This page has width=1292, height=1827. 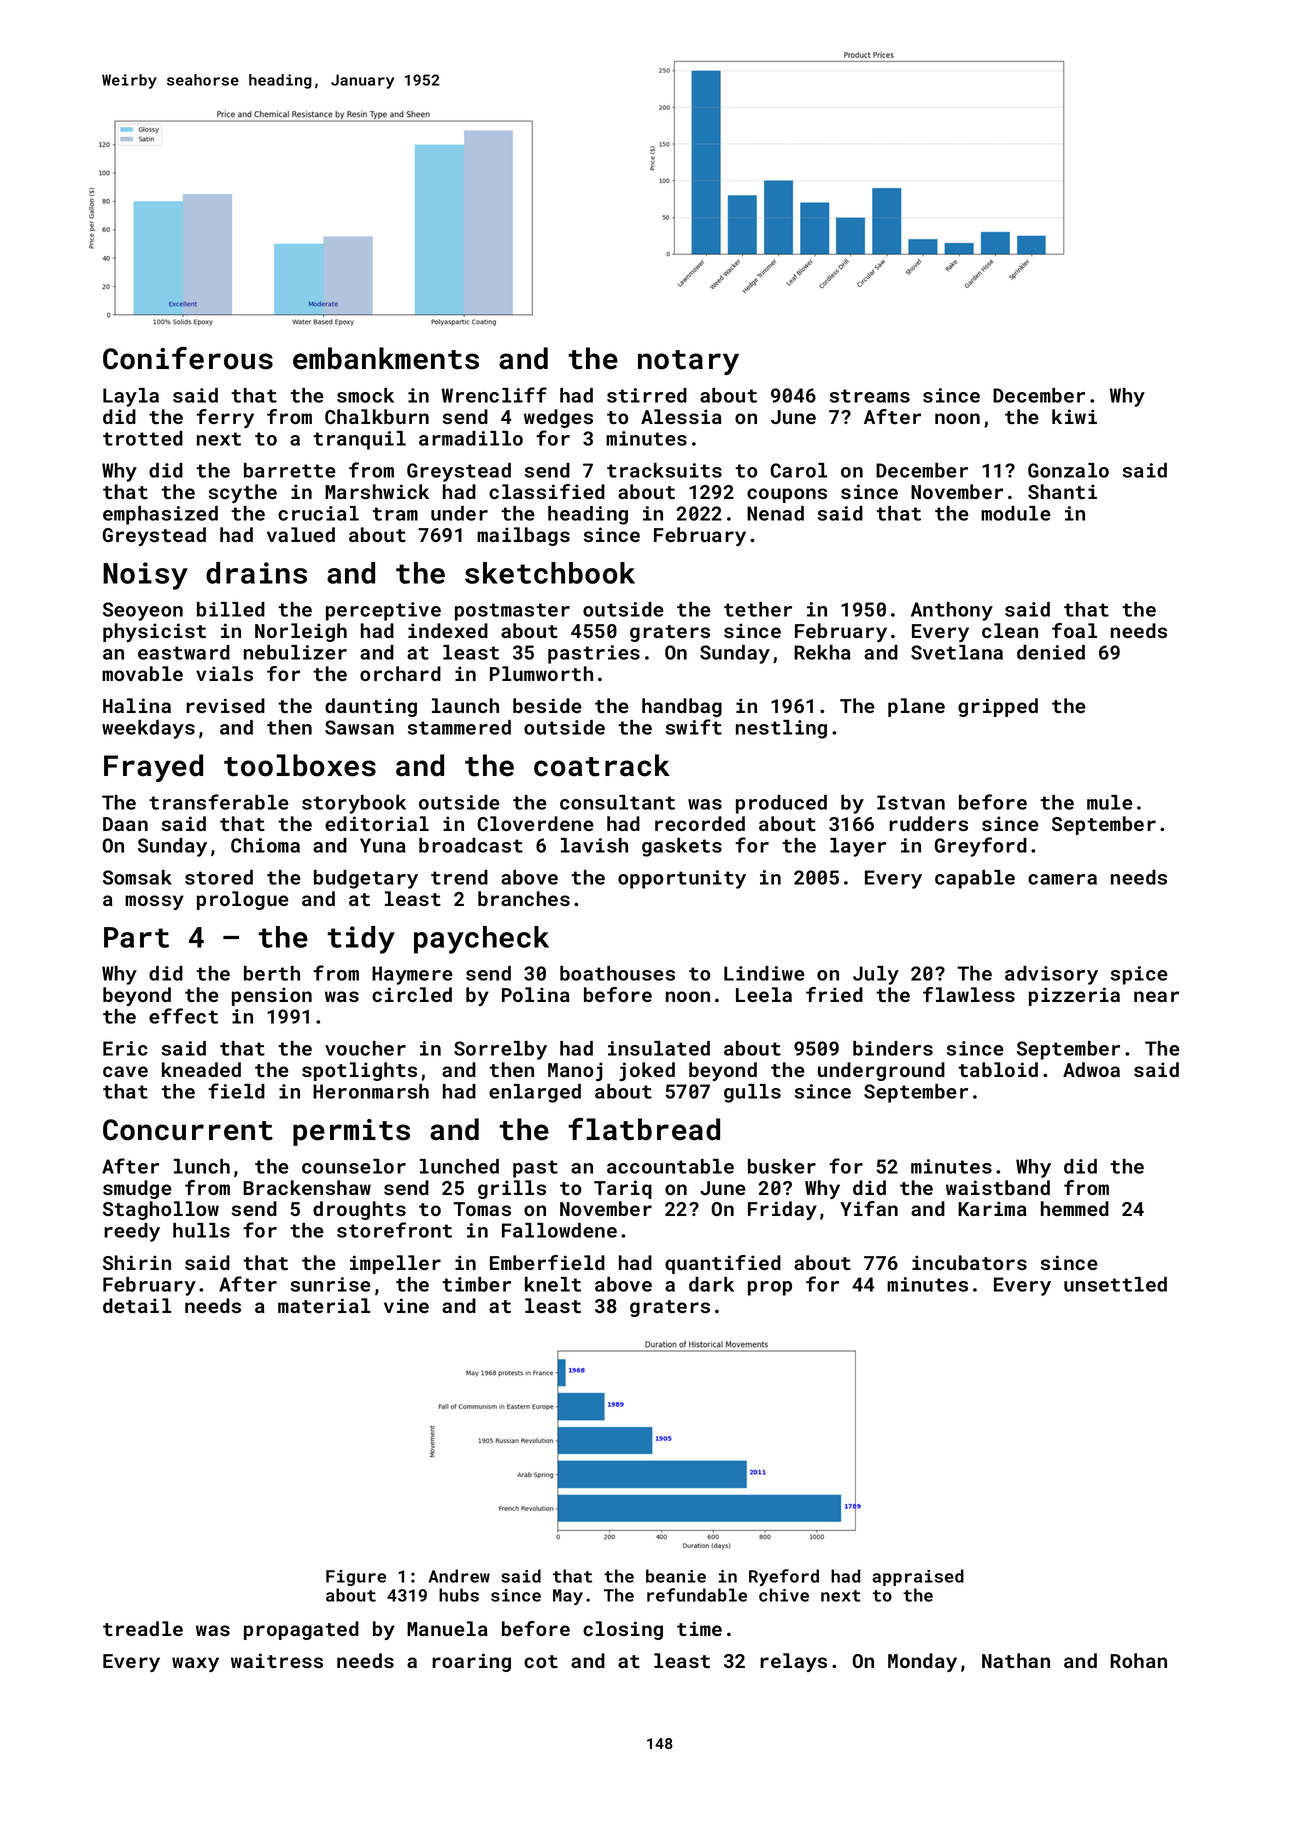 What do you see at coordinates (553, 1284) in the page?
I see `knelt` at bounding box center [553, 1284].
